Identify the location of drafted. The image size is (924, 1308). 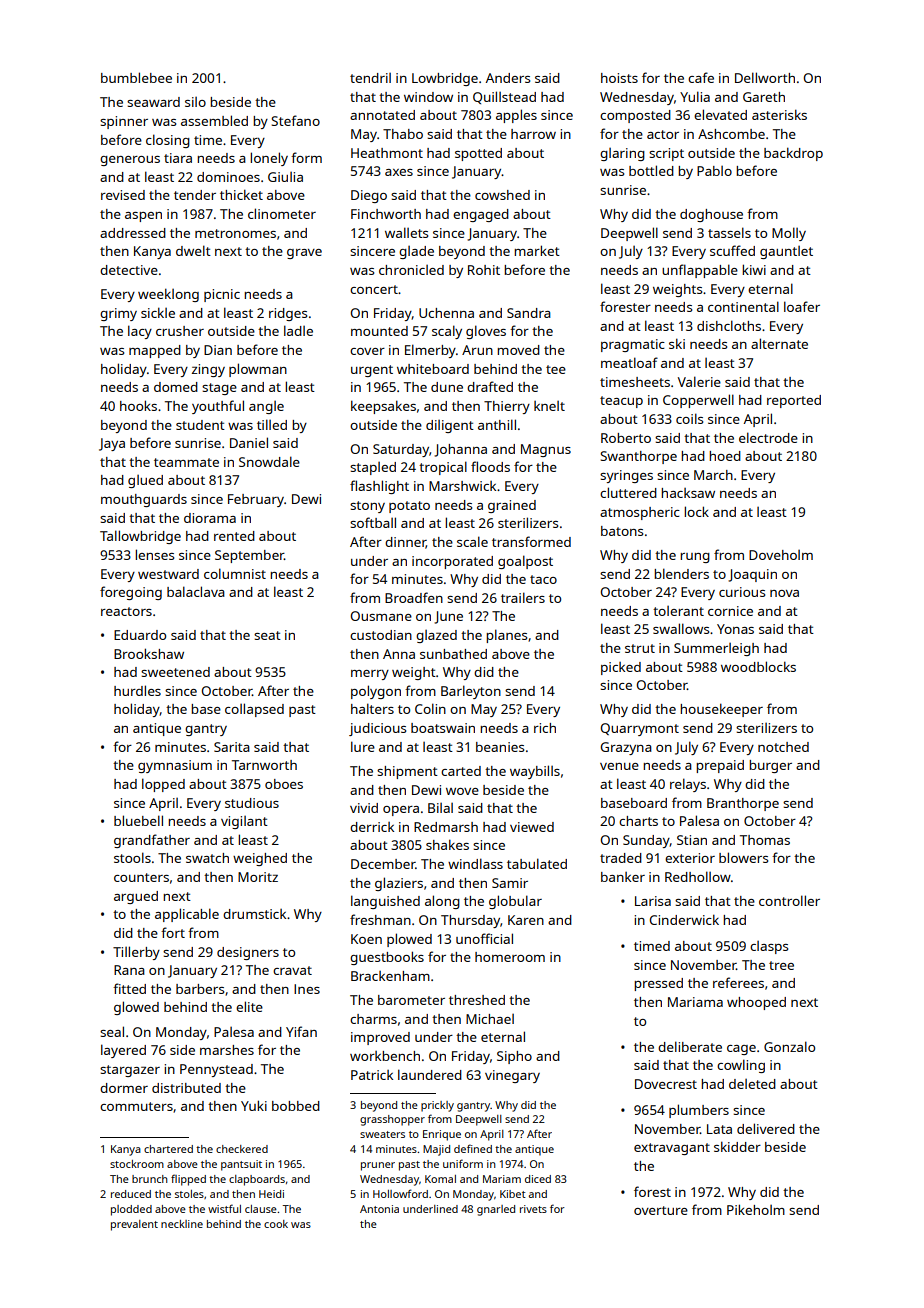
(490, 386).
